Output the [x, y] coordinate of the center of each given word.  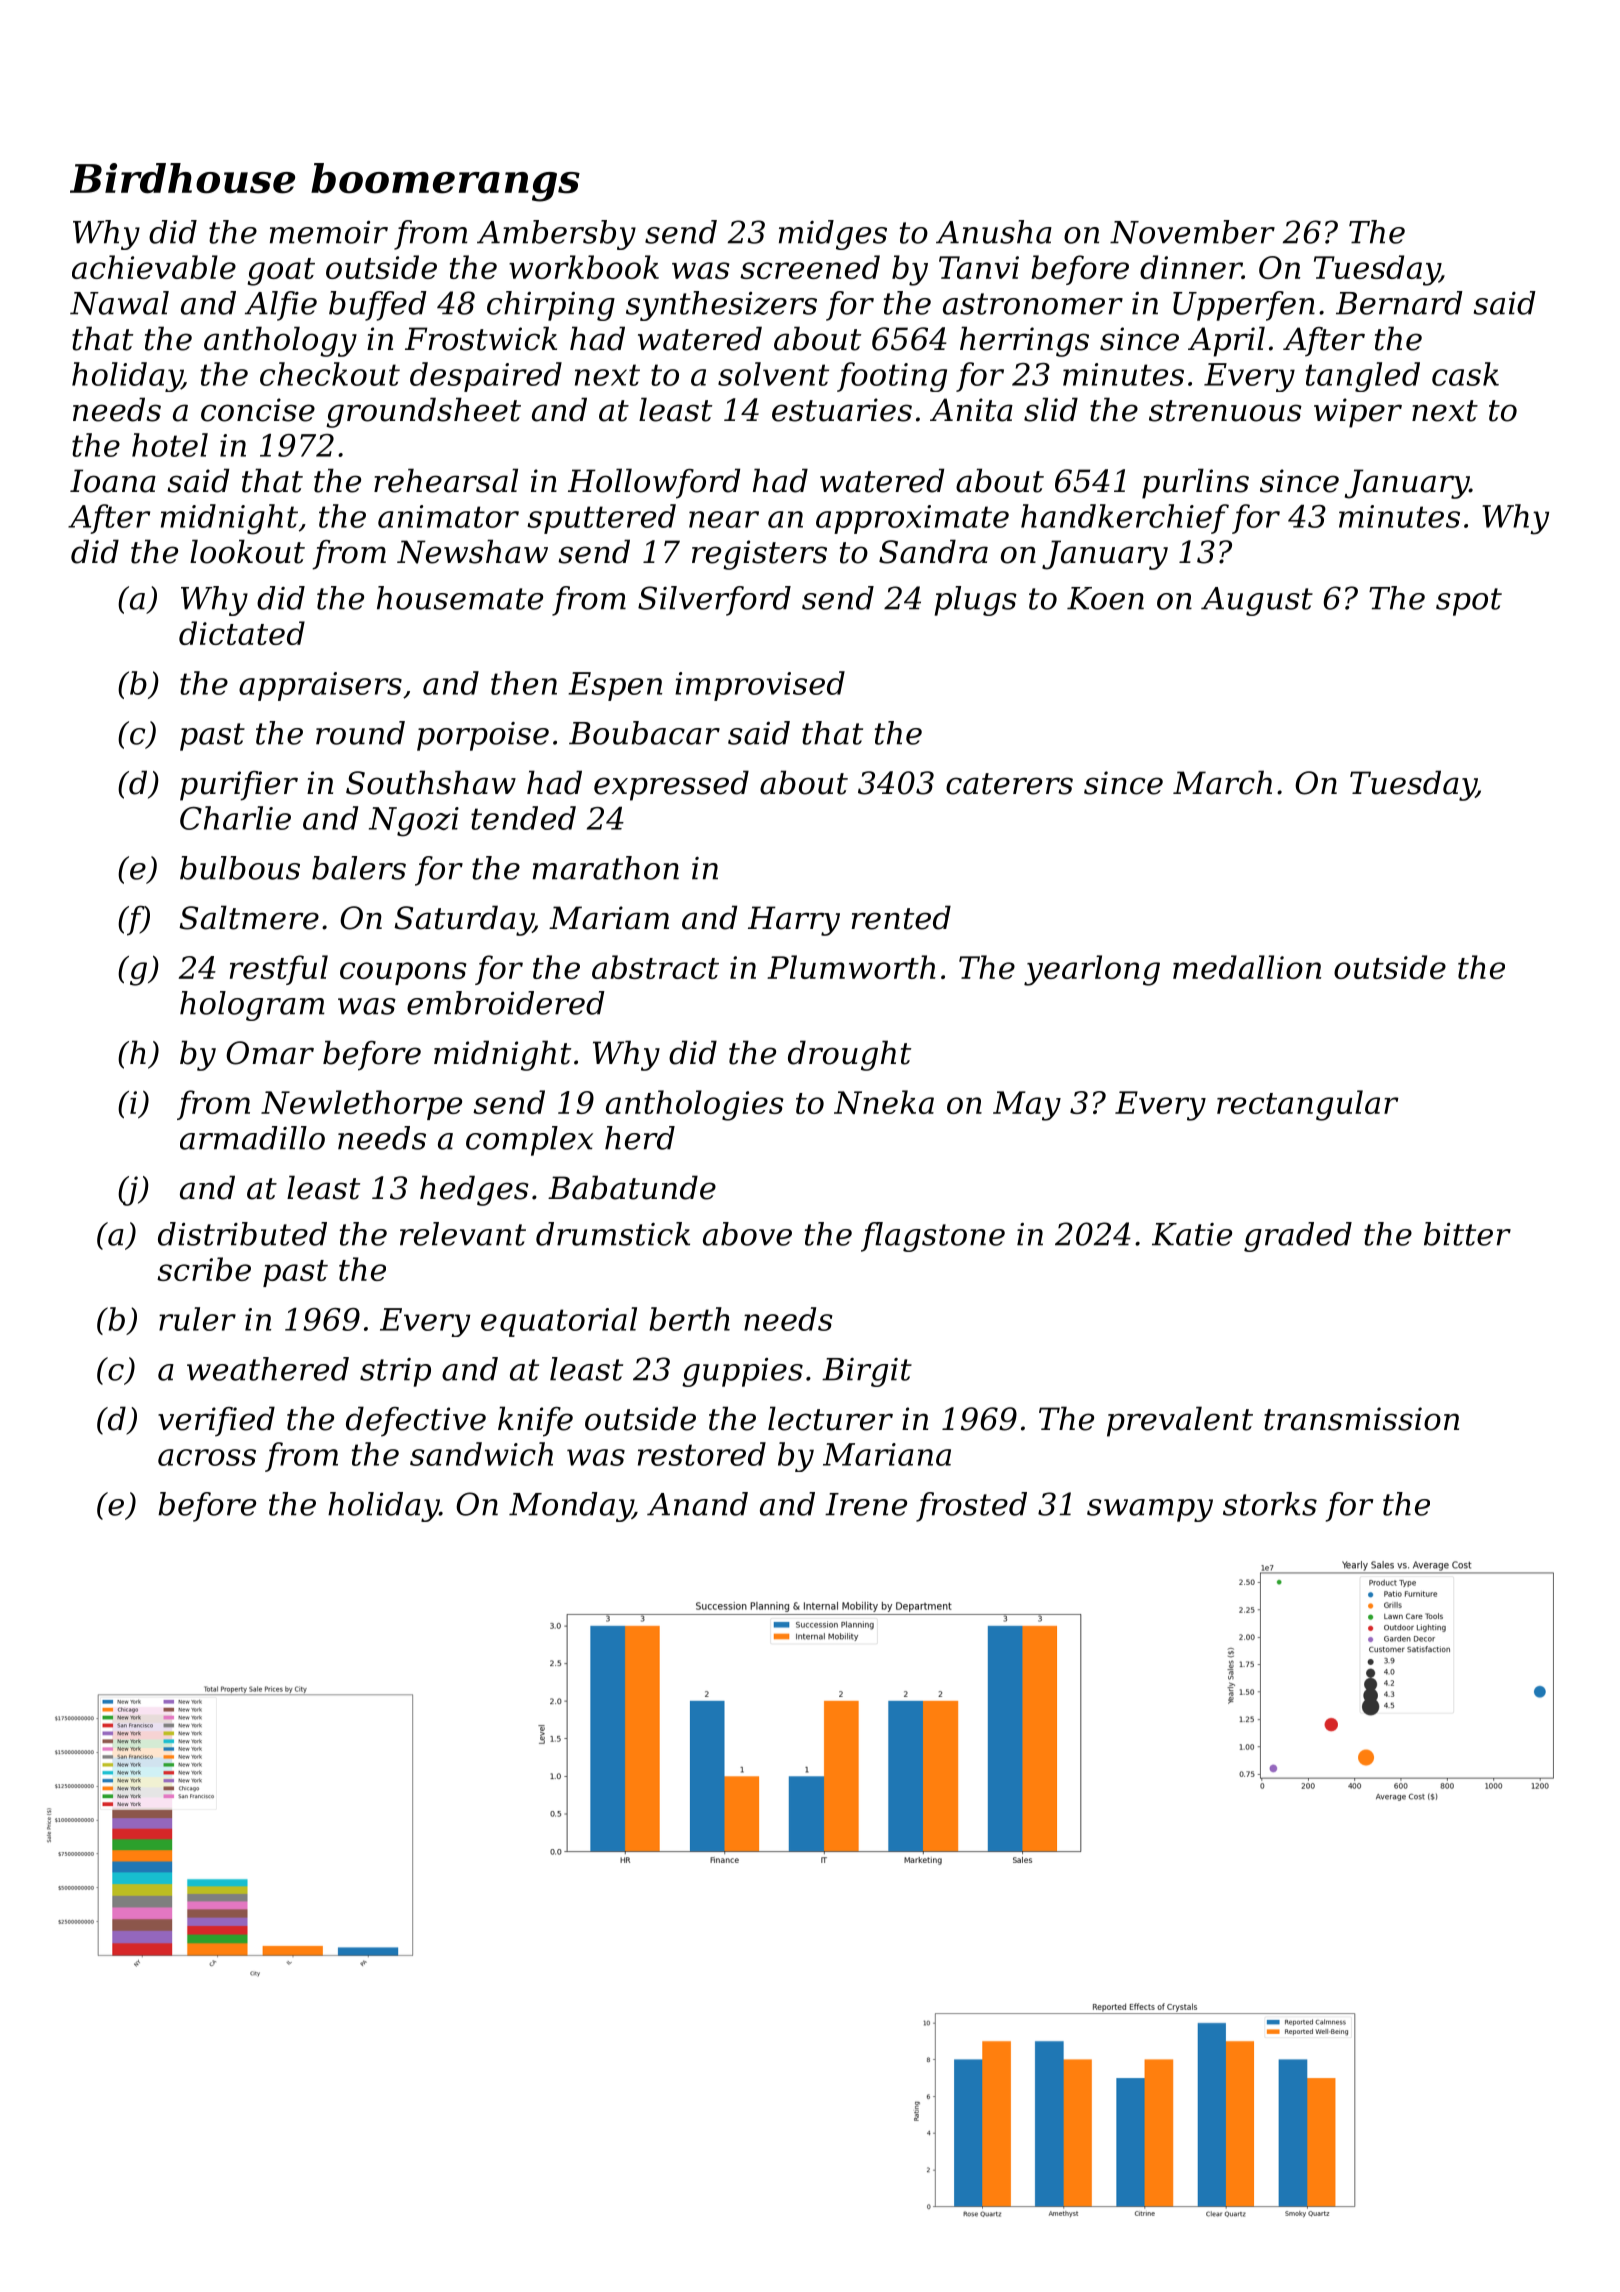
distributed [242, 1234]
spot [1469, 602]
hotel [170, 445]
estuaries [842, 410]
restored [702, 1454]
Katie [1192, 1234]
